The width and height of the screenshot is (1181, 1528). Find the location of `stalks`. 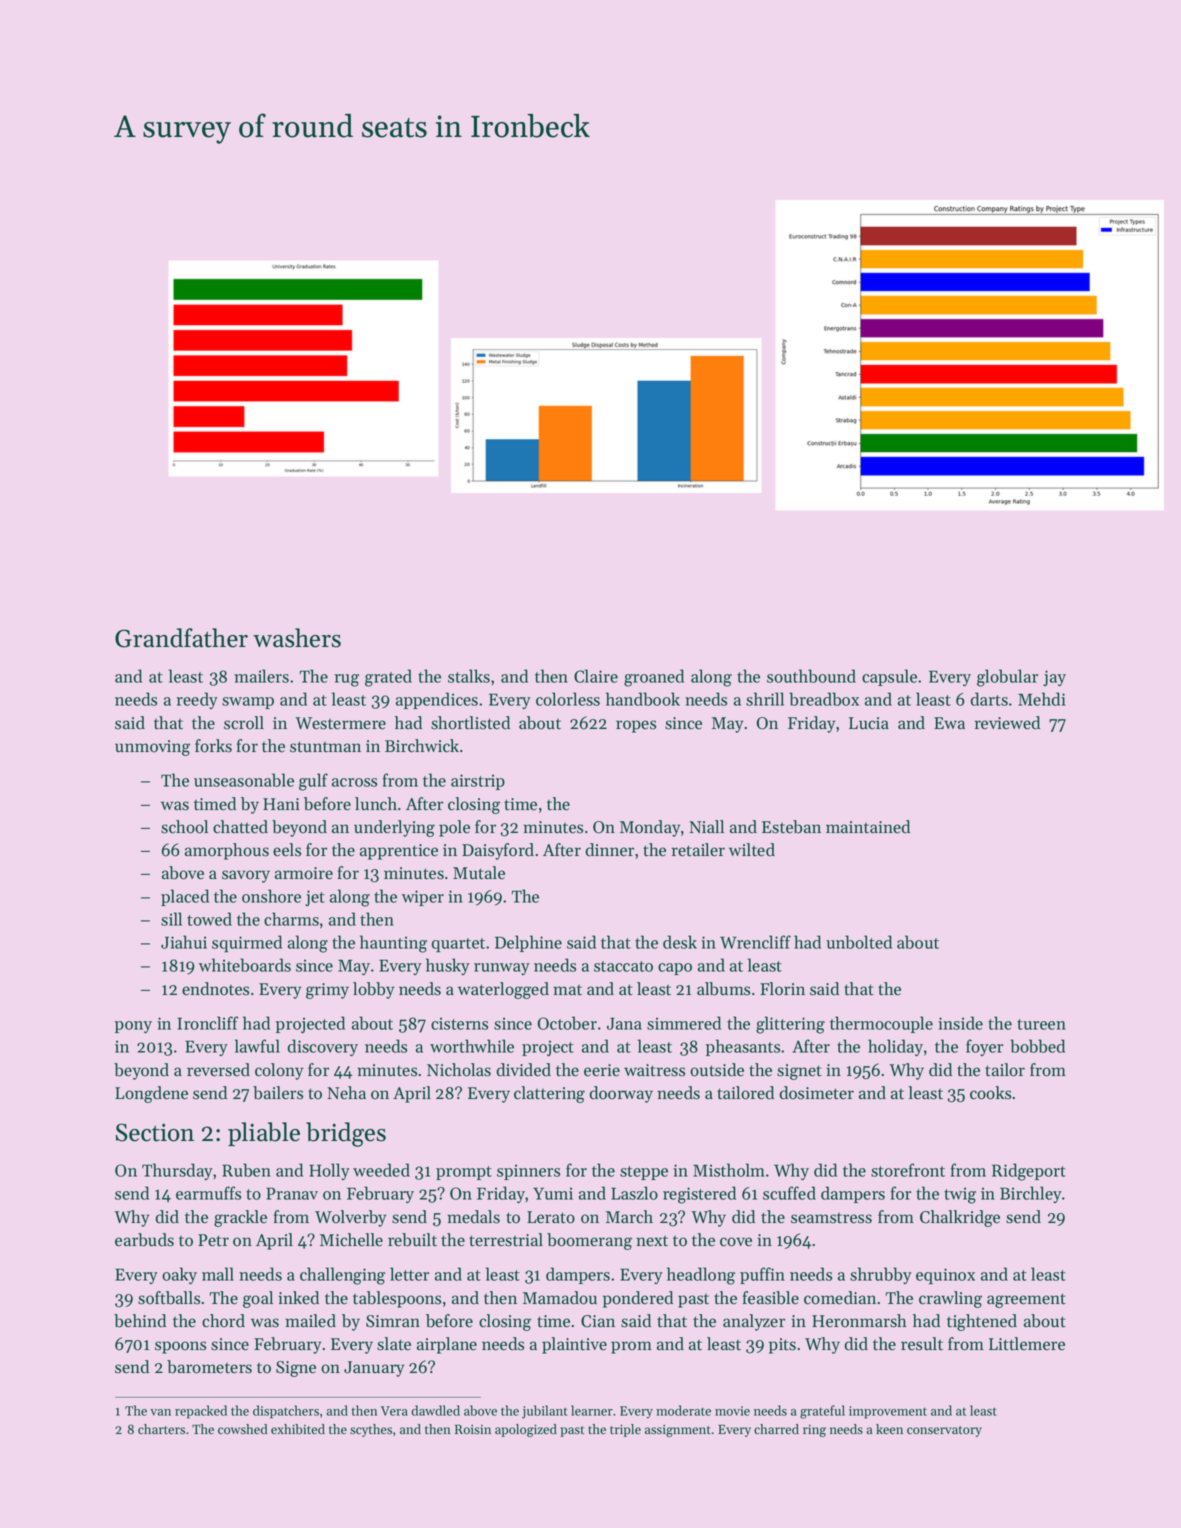

stalks is located at coordinates (469, 676).
